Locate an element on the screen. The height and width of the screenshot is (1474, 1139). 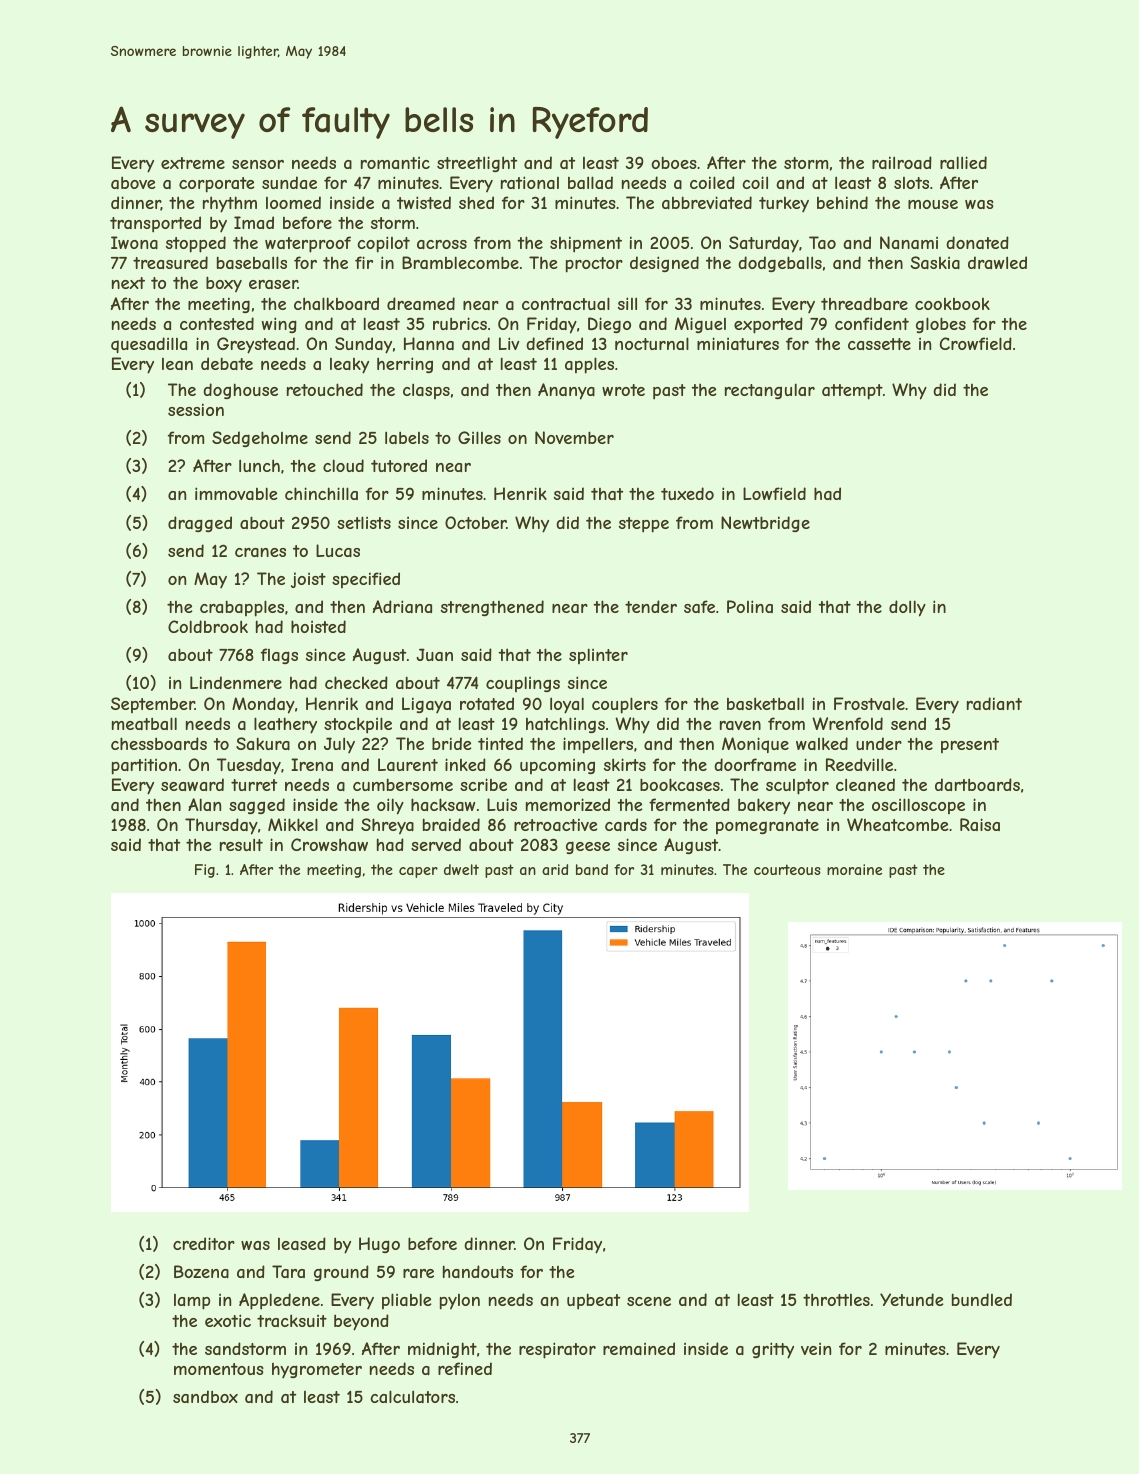
calculators is located at coordinates (412, 1396).
